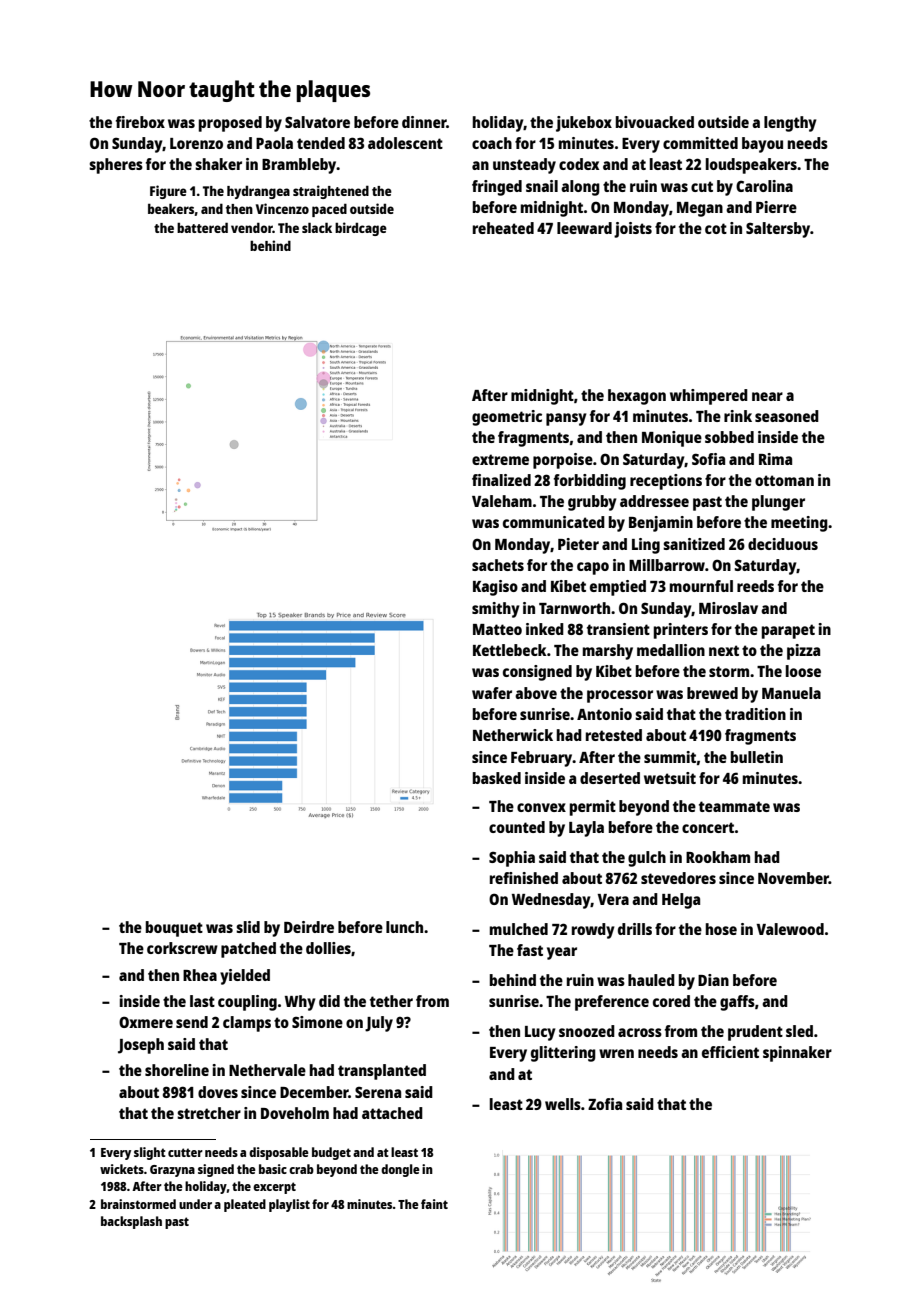  Describe the element at coordinates (177, 1070) in the screenshot. I see `shoreline` at that location.
